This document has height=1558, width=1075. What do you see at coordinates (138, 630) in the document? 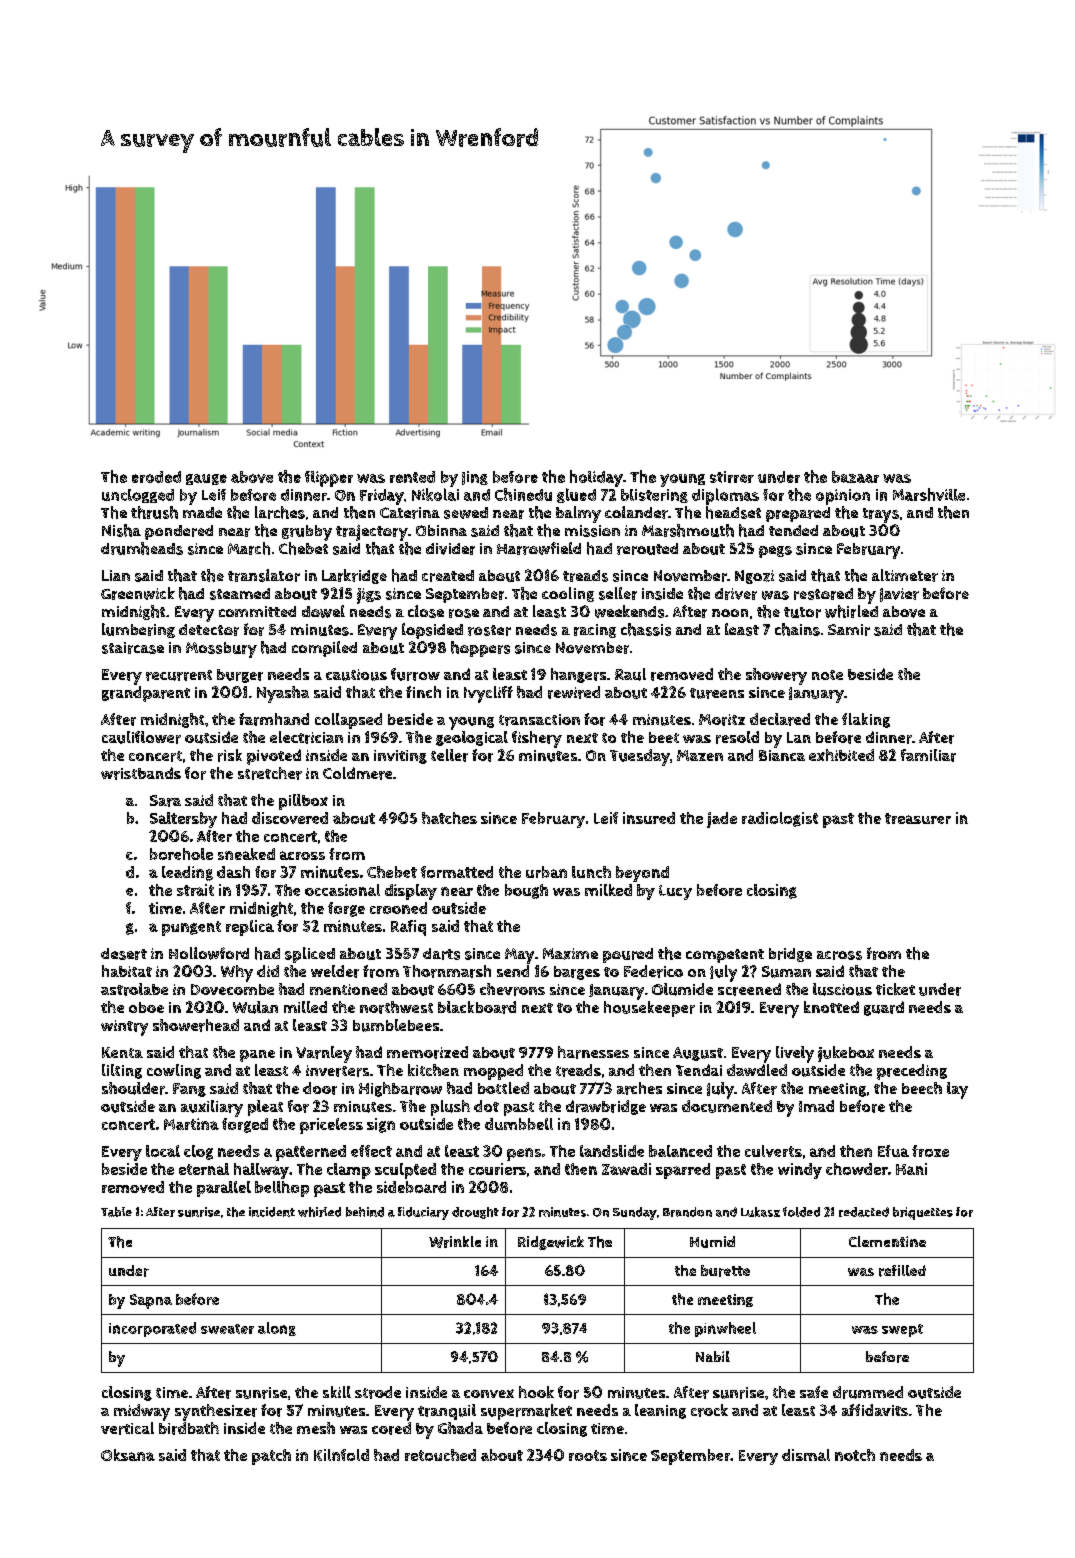
I see `lumbering` at bounding box center [138, 630].
